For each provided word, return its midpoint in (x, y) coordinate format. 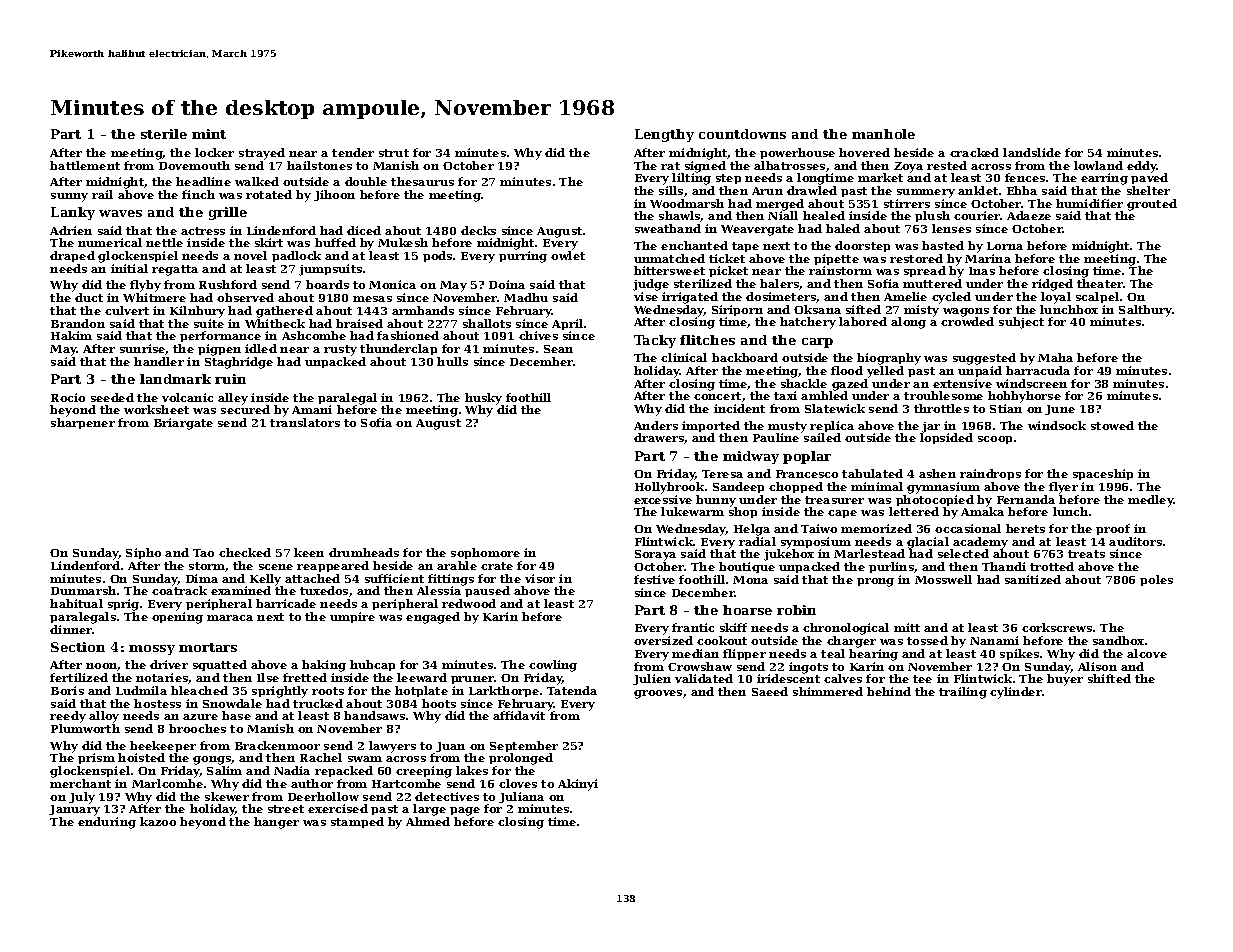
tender (353, 152)
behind (889, 691)
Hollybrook (669, 488)
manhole (883, 134)
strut (394, 153)
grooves (658, 694)
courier (977, 215)
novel (250, 255)
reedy (68, 717)
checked (245, 552)
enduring (107, 823)
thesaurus (422, 181)
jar (931, 427)
